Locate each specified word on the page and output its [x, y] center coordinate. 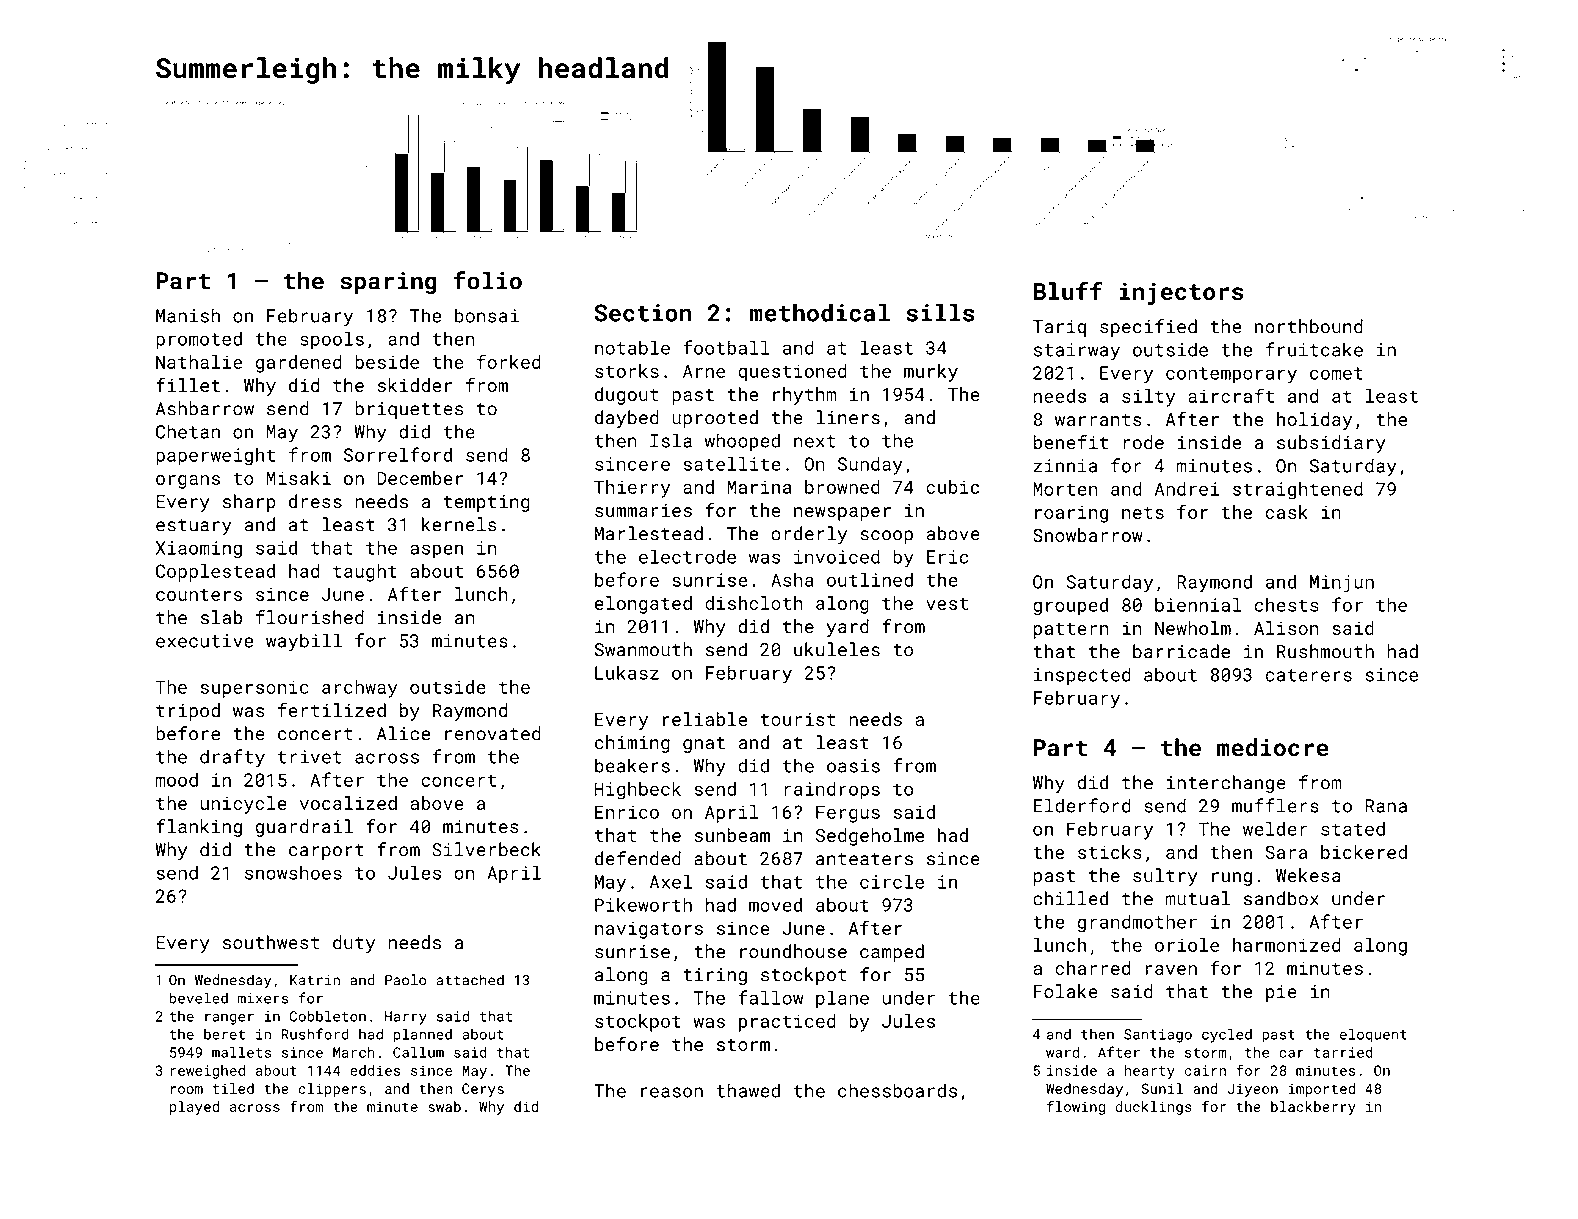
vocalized [348, 803]
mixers [263, 998]
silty [1148, 398]
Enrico [627, 812]
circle [892, 881]
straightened [1298, 491]
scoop [886, 537]
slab [221, 617]
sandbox [1281, 898]
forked [509, 361]
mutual [1198, 898]
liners [848, 417]
